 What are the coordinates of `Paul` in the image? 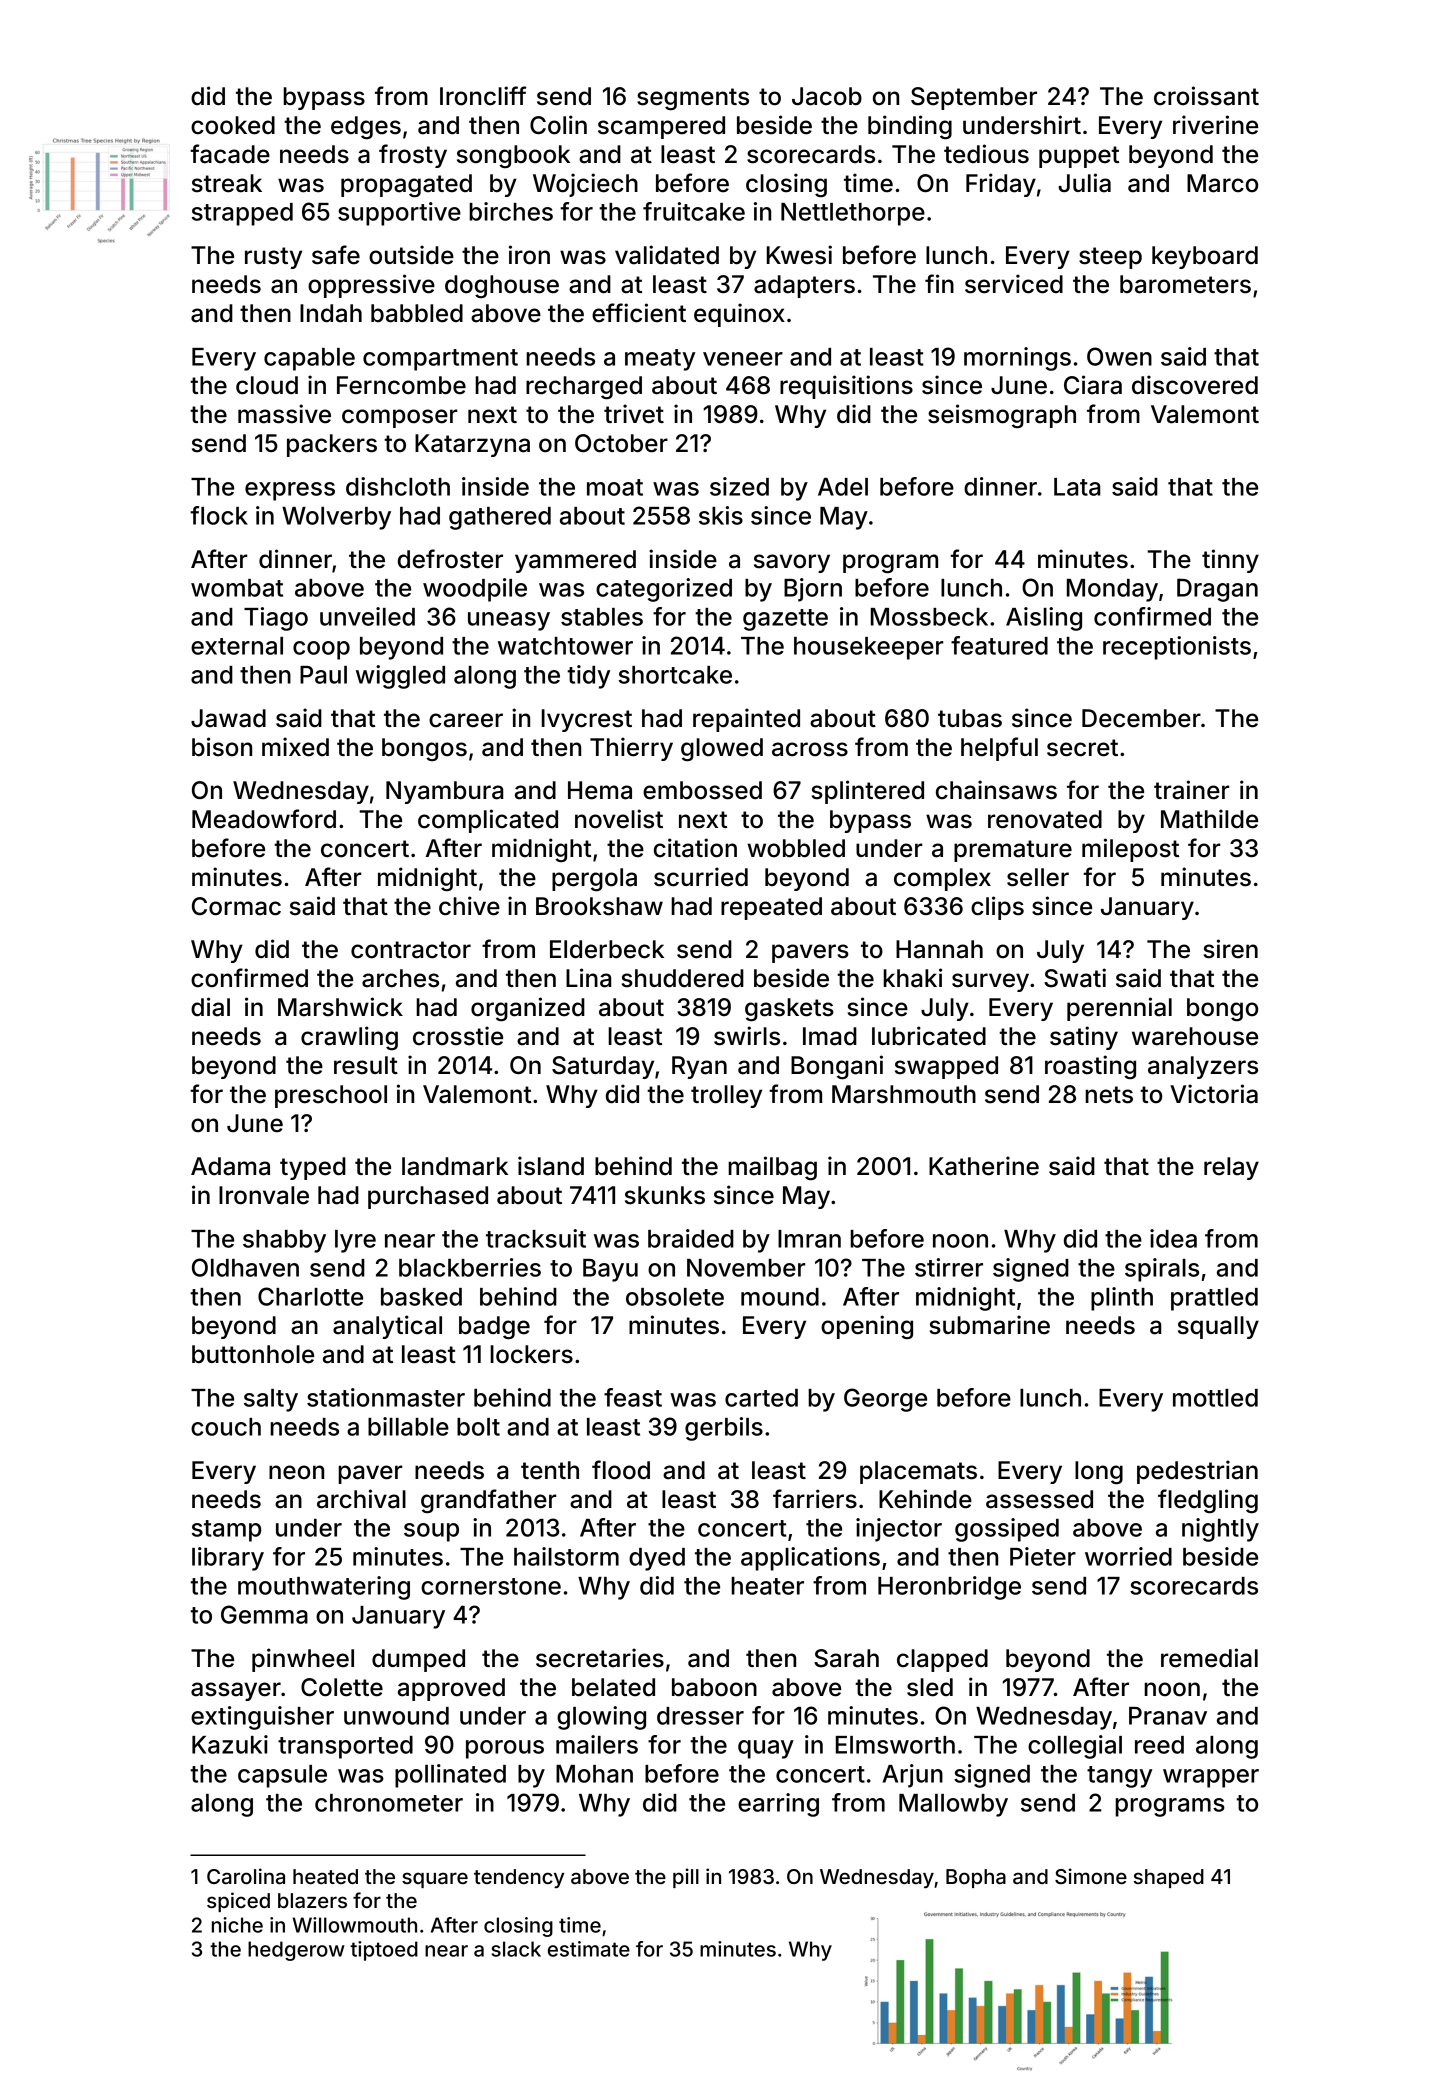 It's located at (323, 675).
